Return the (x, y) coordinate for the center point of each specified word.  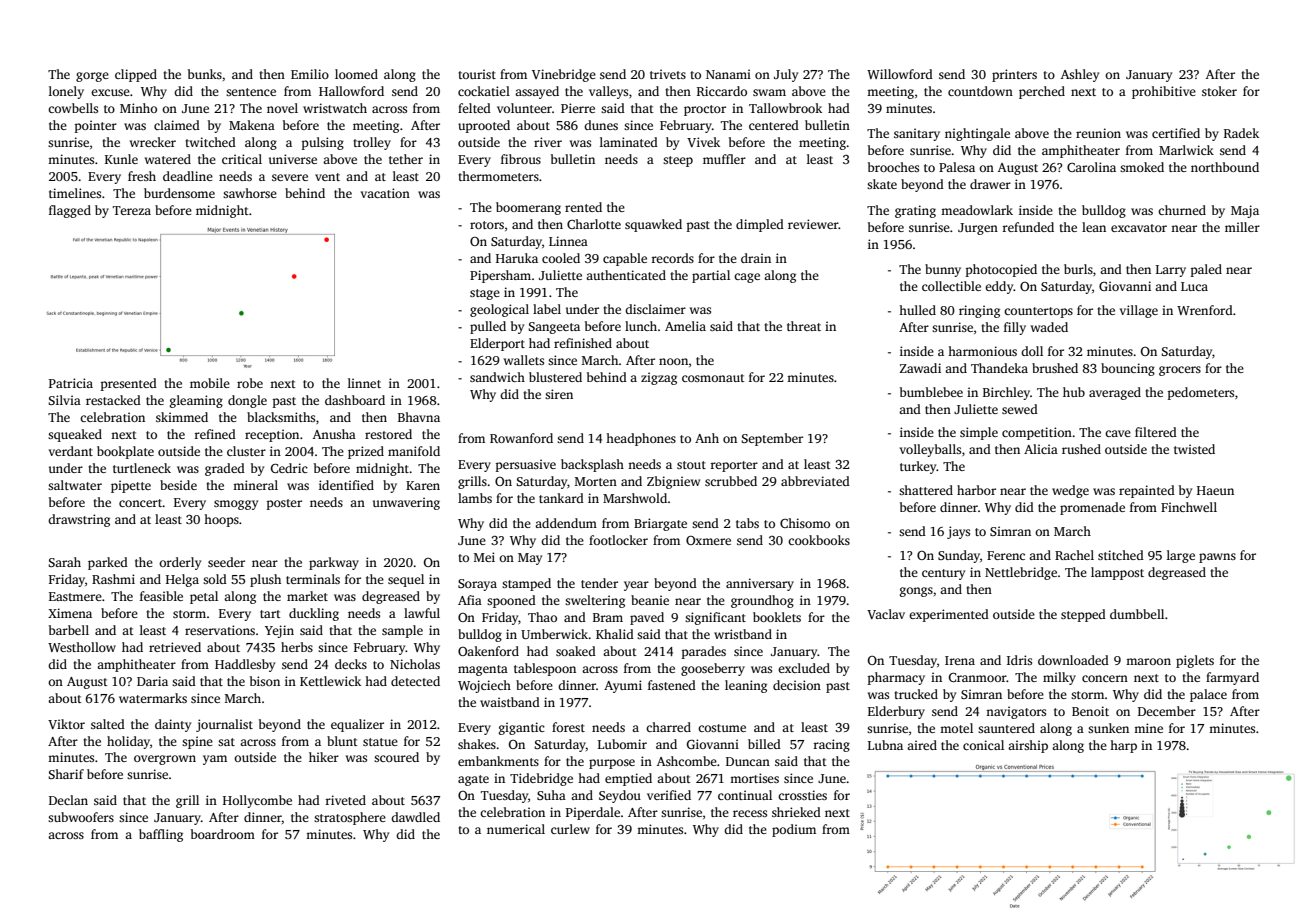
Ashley (1080, 75)
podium (794, 830)
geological (499, 310)
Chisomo (805, 523)
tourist (477, 74)
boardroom (223, 834)
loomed (356, 74)
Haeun (1215, 490)
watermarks (153, 698)
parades (704, 652)
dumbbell (1137, 614)
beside (178, 485)
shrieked (796, 812)
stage (485, 294)
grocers (1180, 371)
